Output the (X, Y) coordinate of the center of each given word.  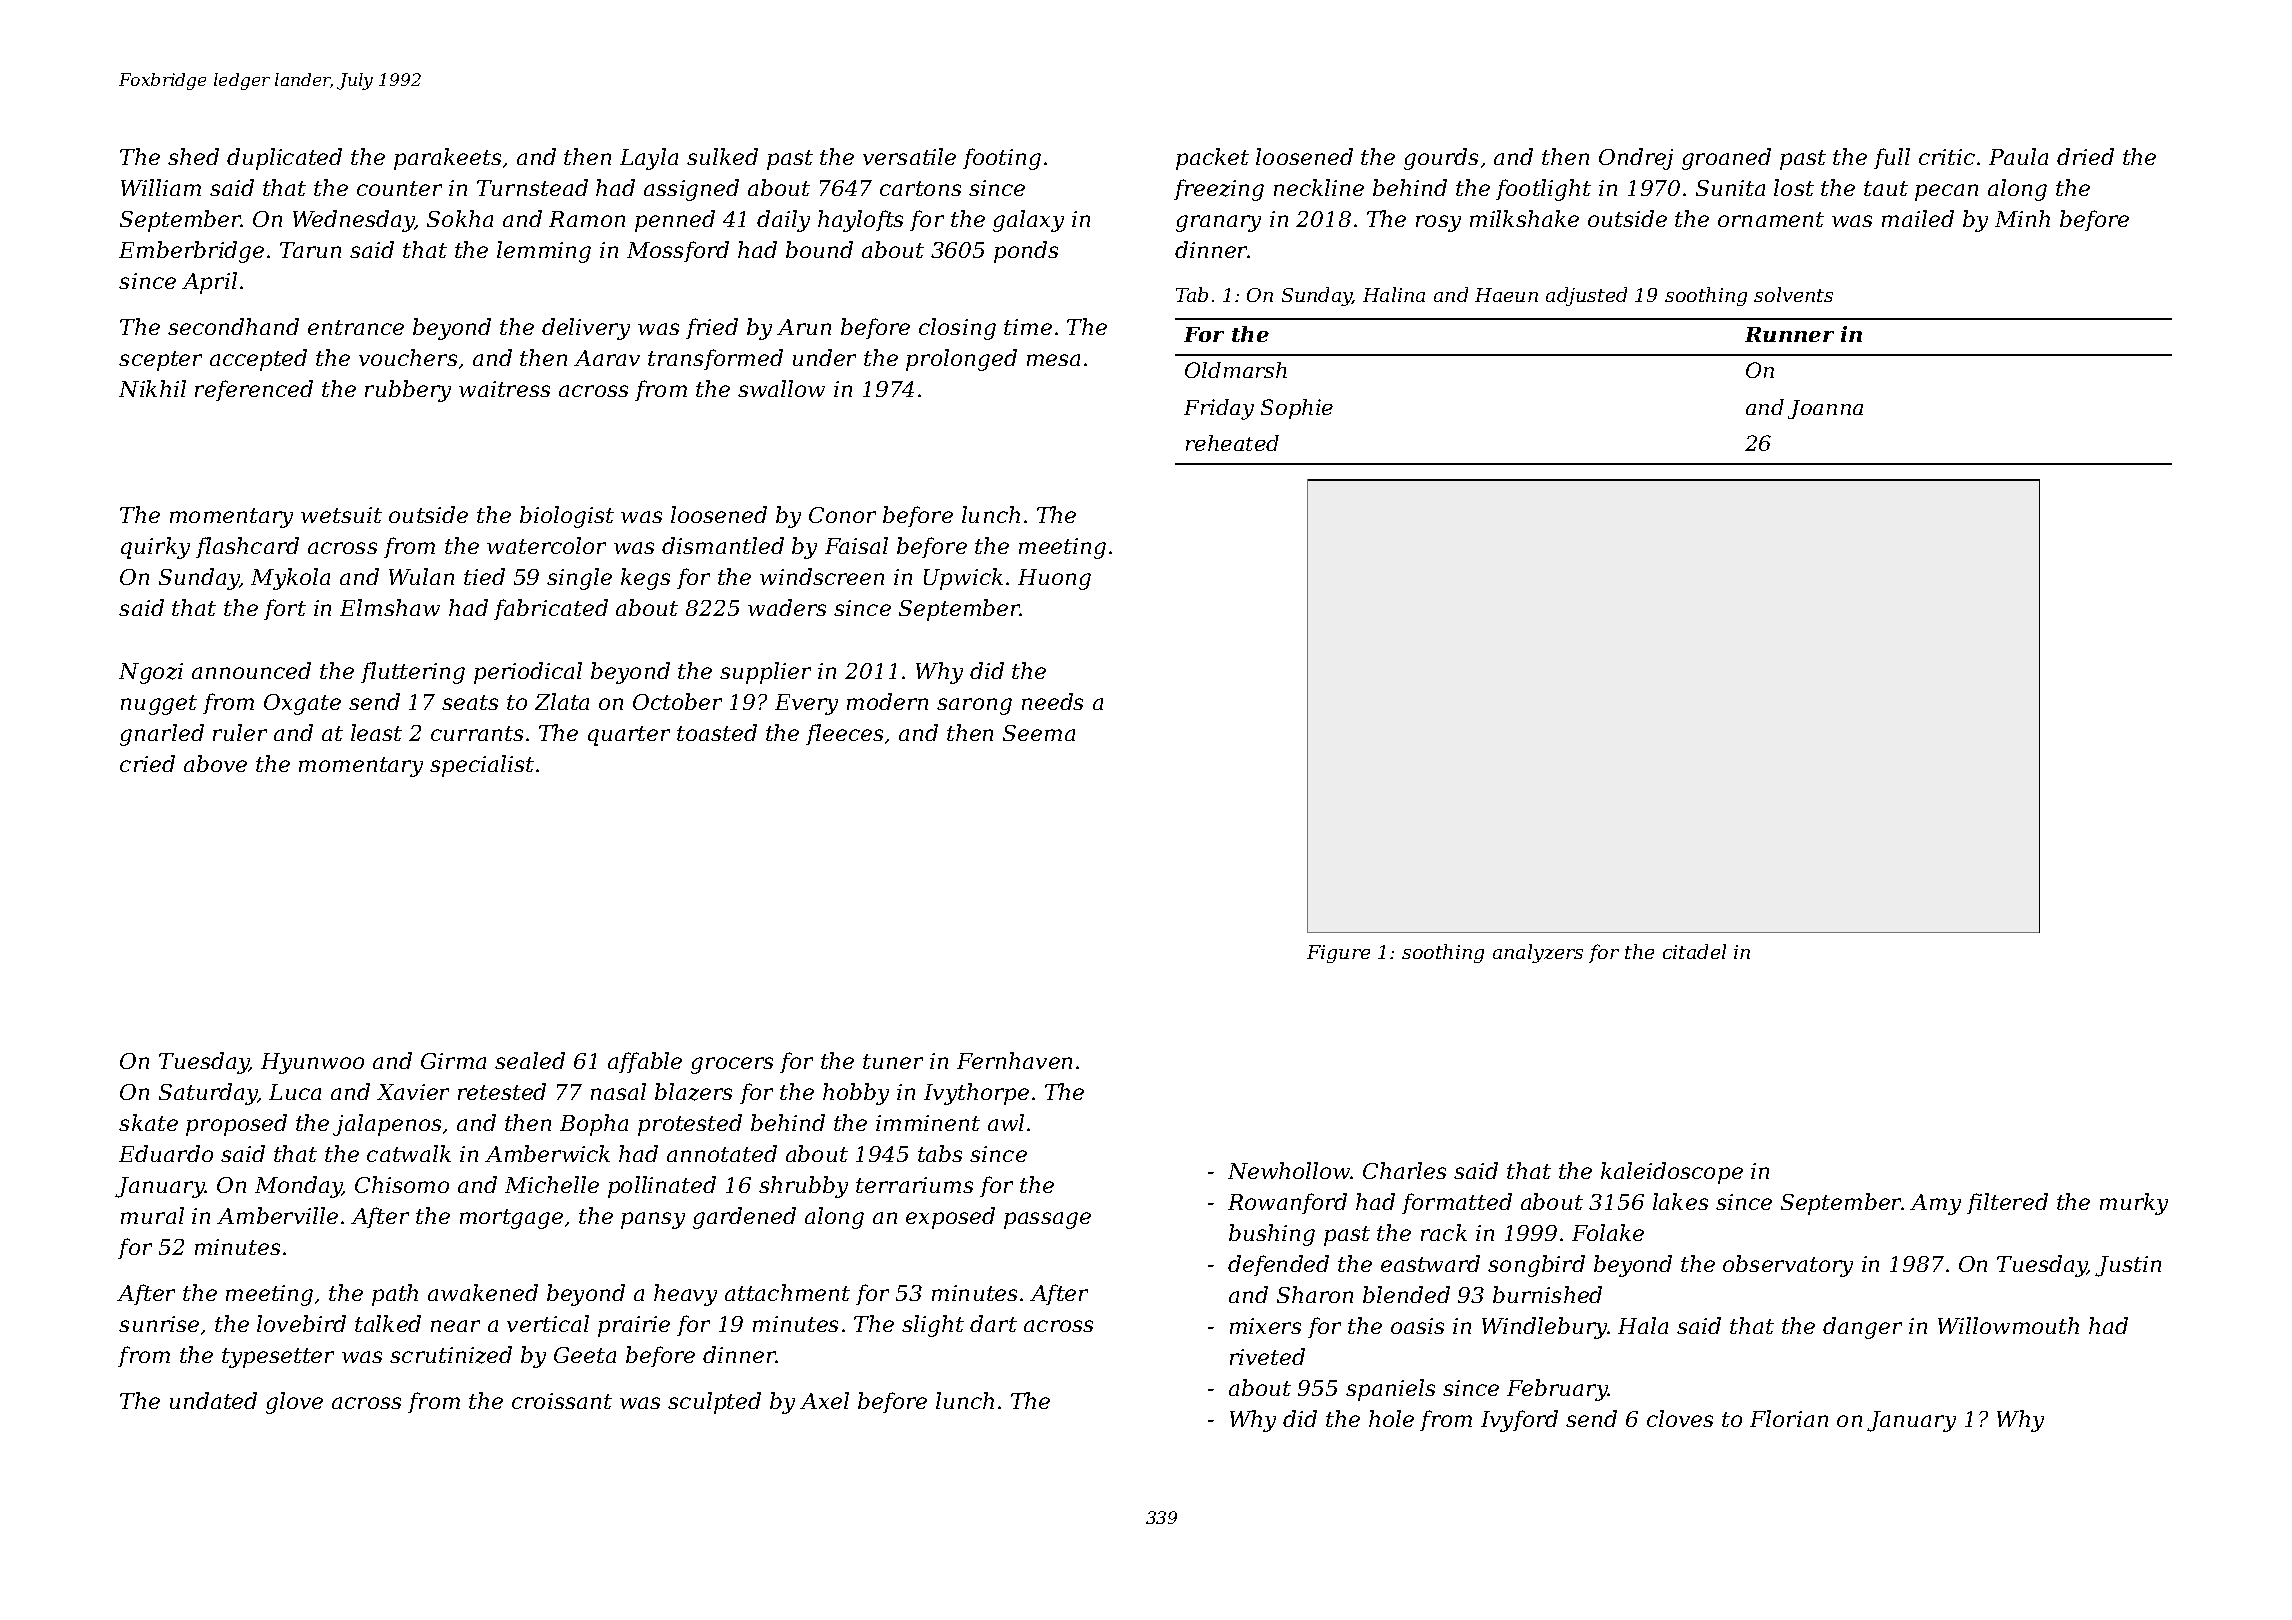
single (579, 579)
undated (213, 1400)
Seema (1039, 733)
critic (1947, 157)
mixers (1265, 1326)
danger (1862, 1328)
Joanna (1825, 409)
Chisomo (402, 1184)
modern (887, 701)
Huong (1054, 579)
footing (1002, 159)
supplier (765, 673)
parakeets (447, 159)
